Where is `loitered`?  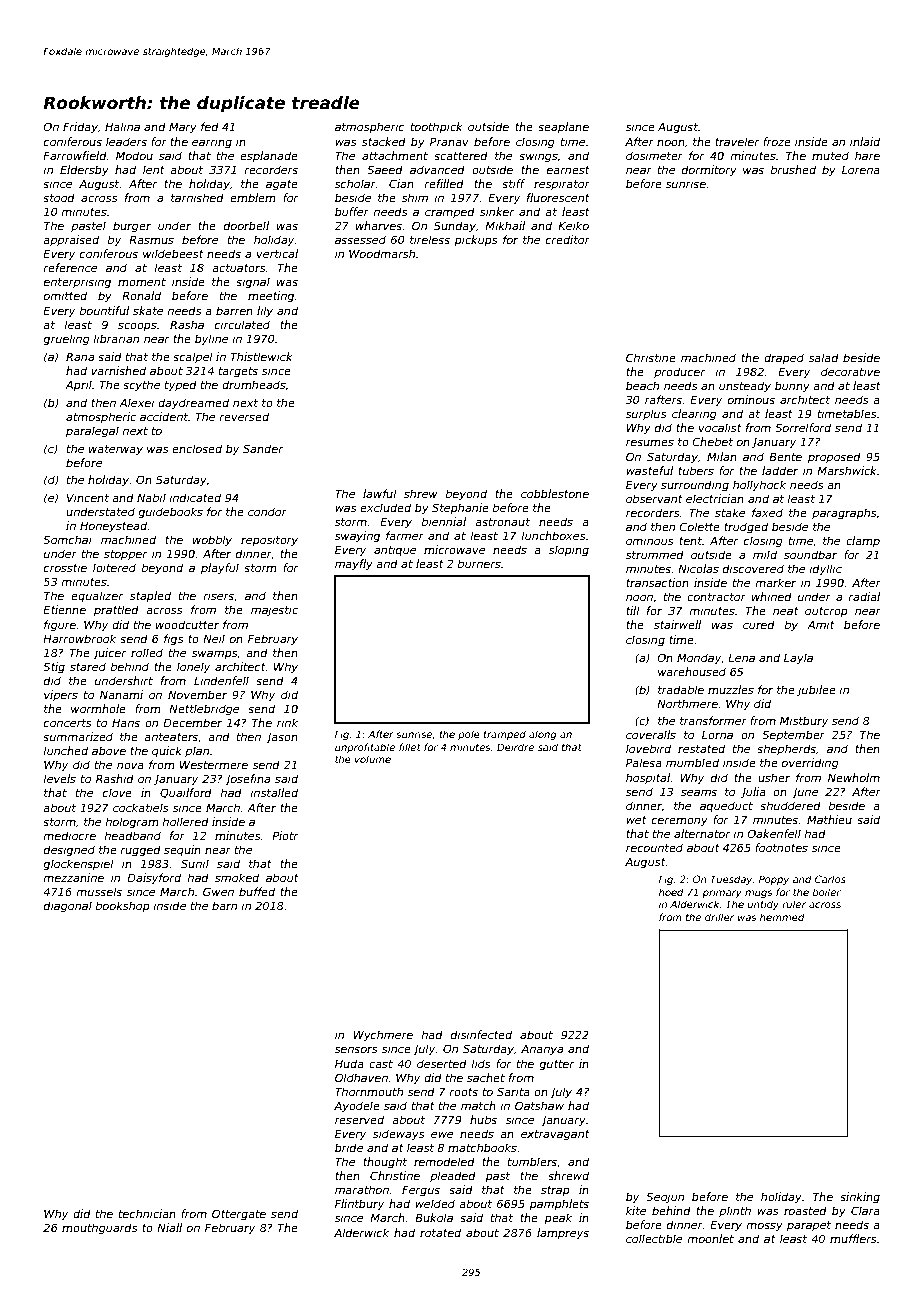 loitered is located at coordinates (114, 567).
